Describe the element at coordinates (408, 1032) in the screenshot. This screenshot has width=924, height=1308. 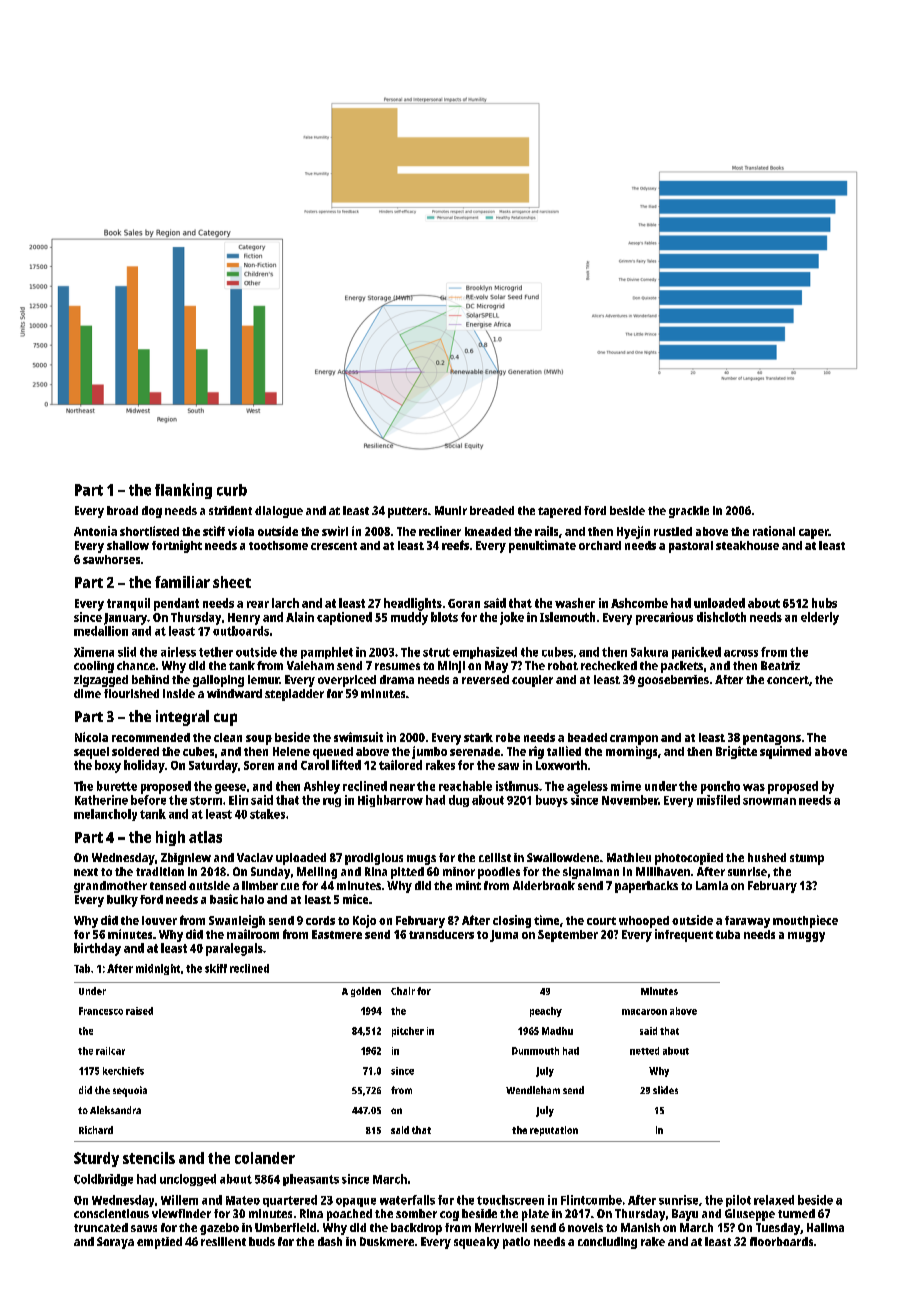
I see `pitcher` at that location.
